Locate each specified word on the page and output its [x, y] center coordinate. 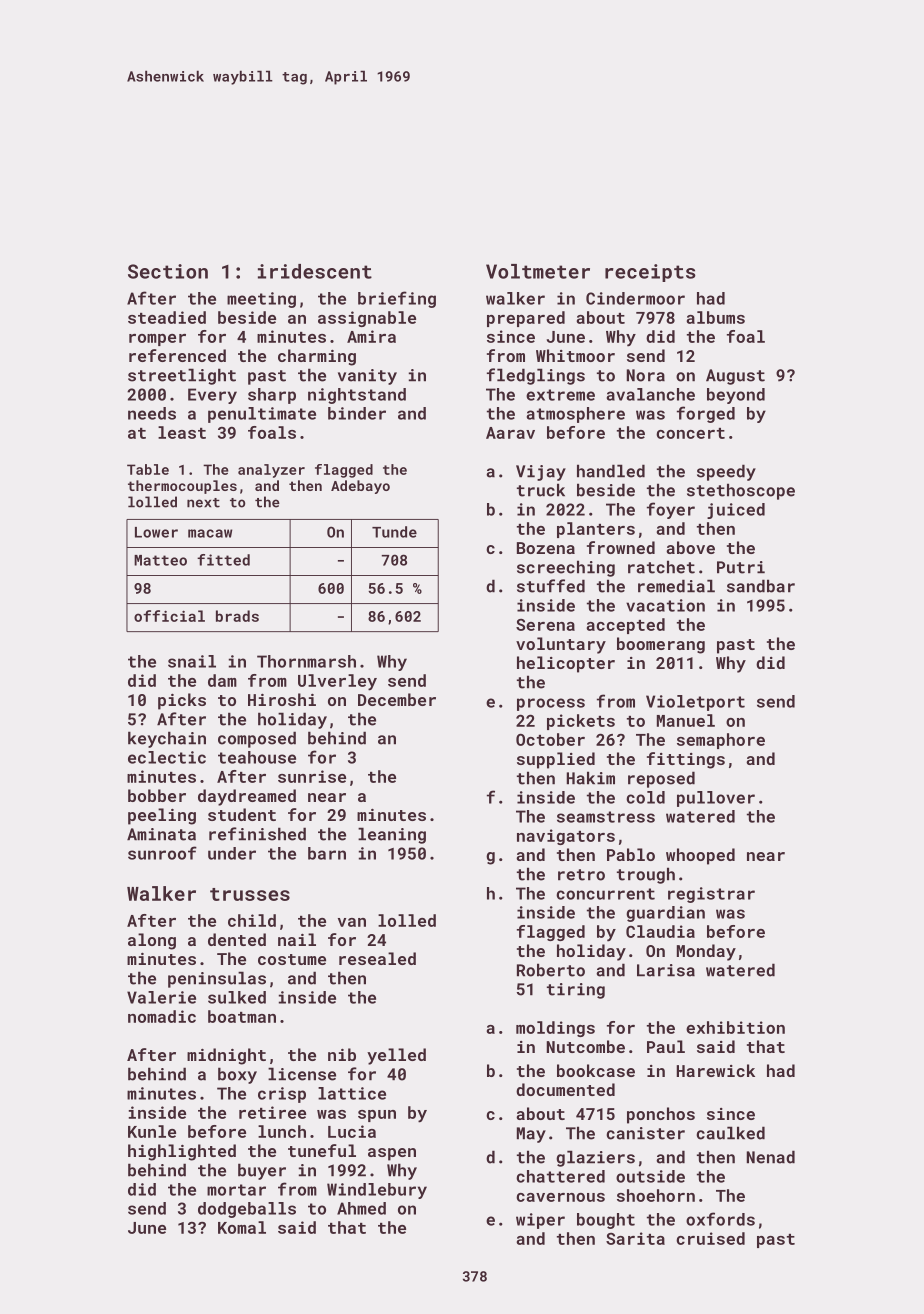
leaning [392, 835]
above [690, 547]
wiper [540, 1221]
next [203, 503]
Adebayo [360, 487]
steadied [167, 317]
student [242, 814]
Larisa [666, 970]
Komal [242, 1227]
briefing [397, 299]
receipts [650, 273]
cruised [710, 1238]
